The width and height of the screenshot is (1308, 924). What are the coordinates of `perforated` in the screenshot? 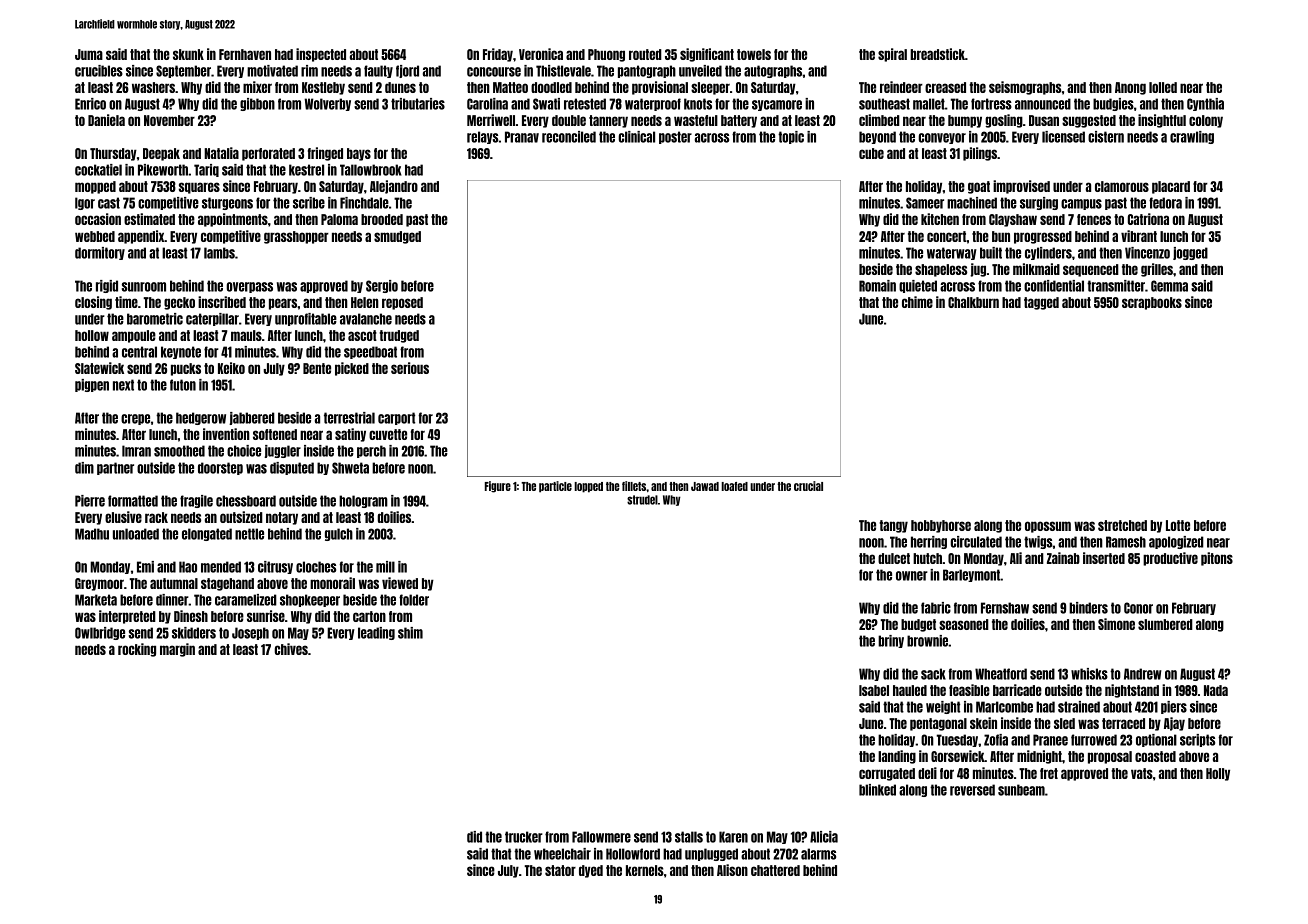 It's located at (268, 154).
